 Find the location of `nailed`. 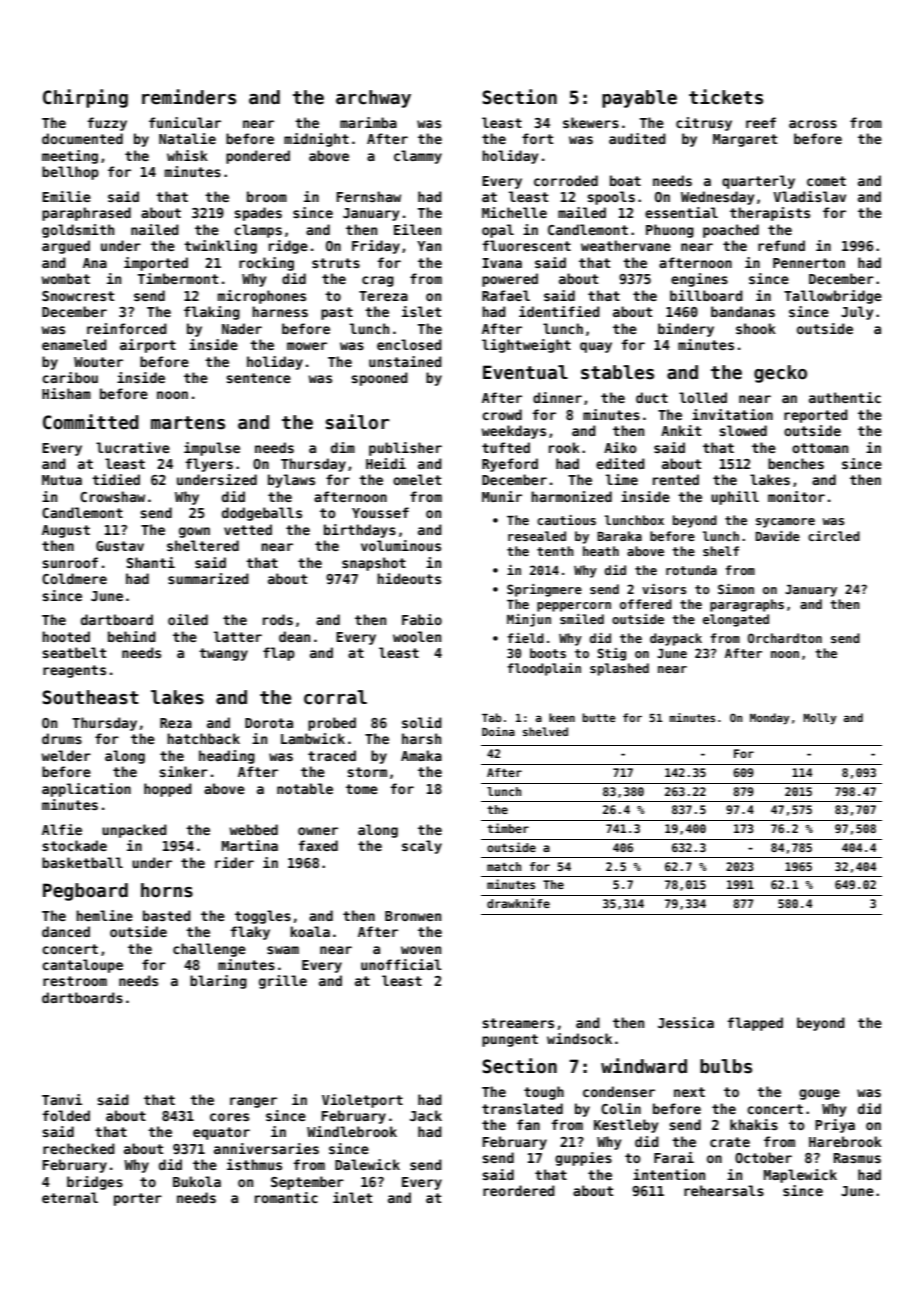

nailed is located at coordinates (155, 229).
